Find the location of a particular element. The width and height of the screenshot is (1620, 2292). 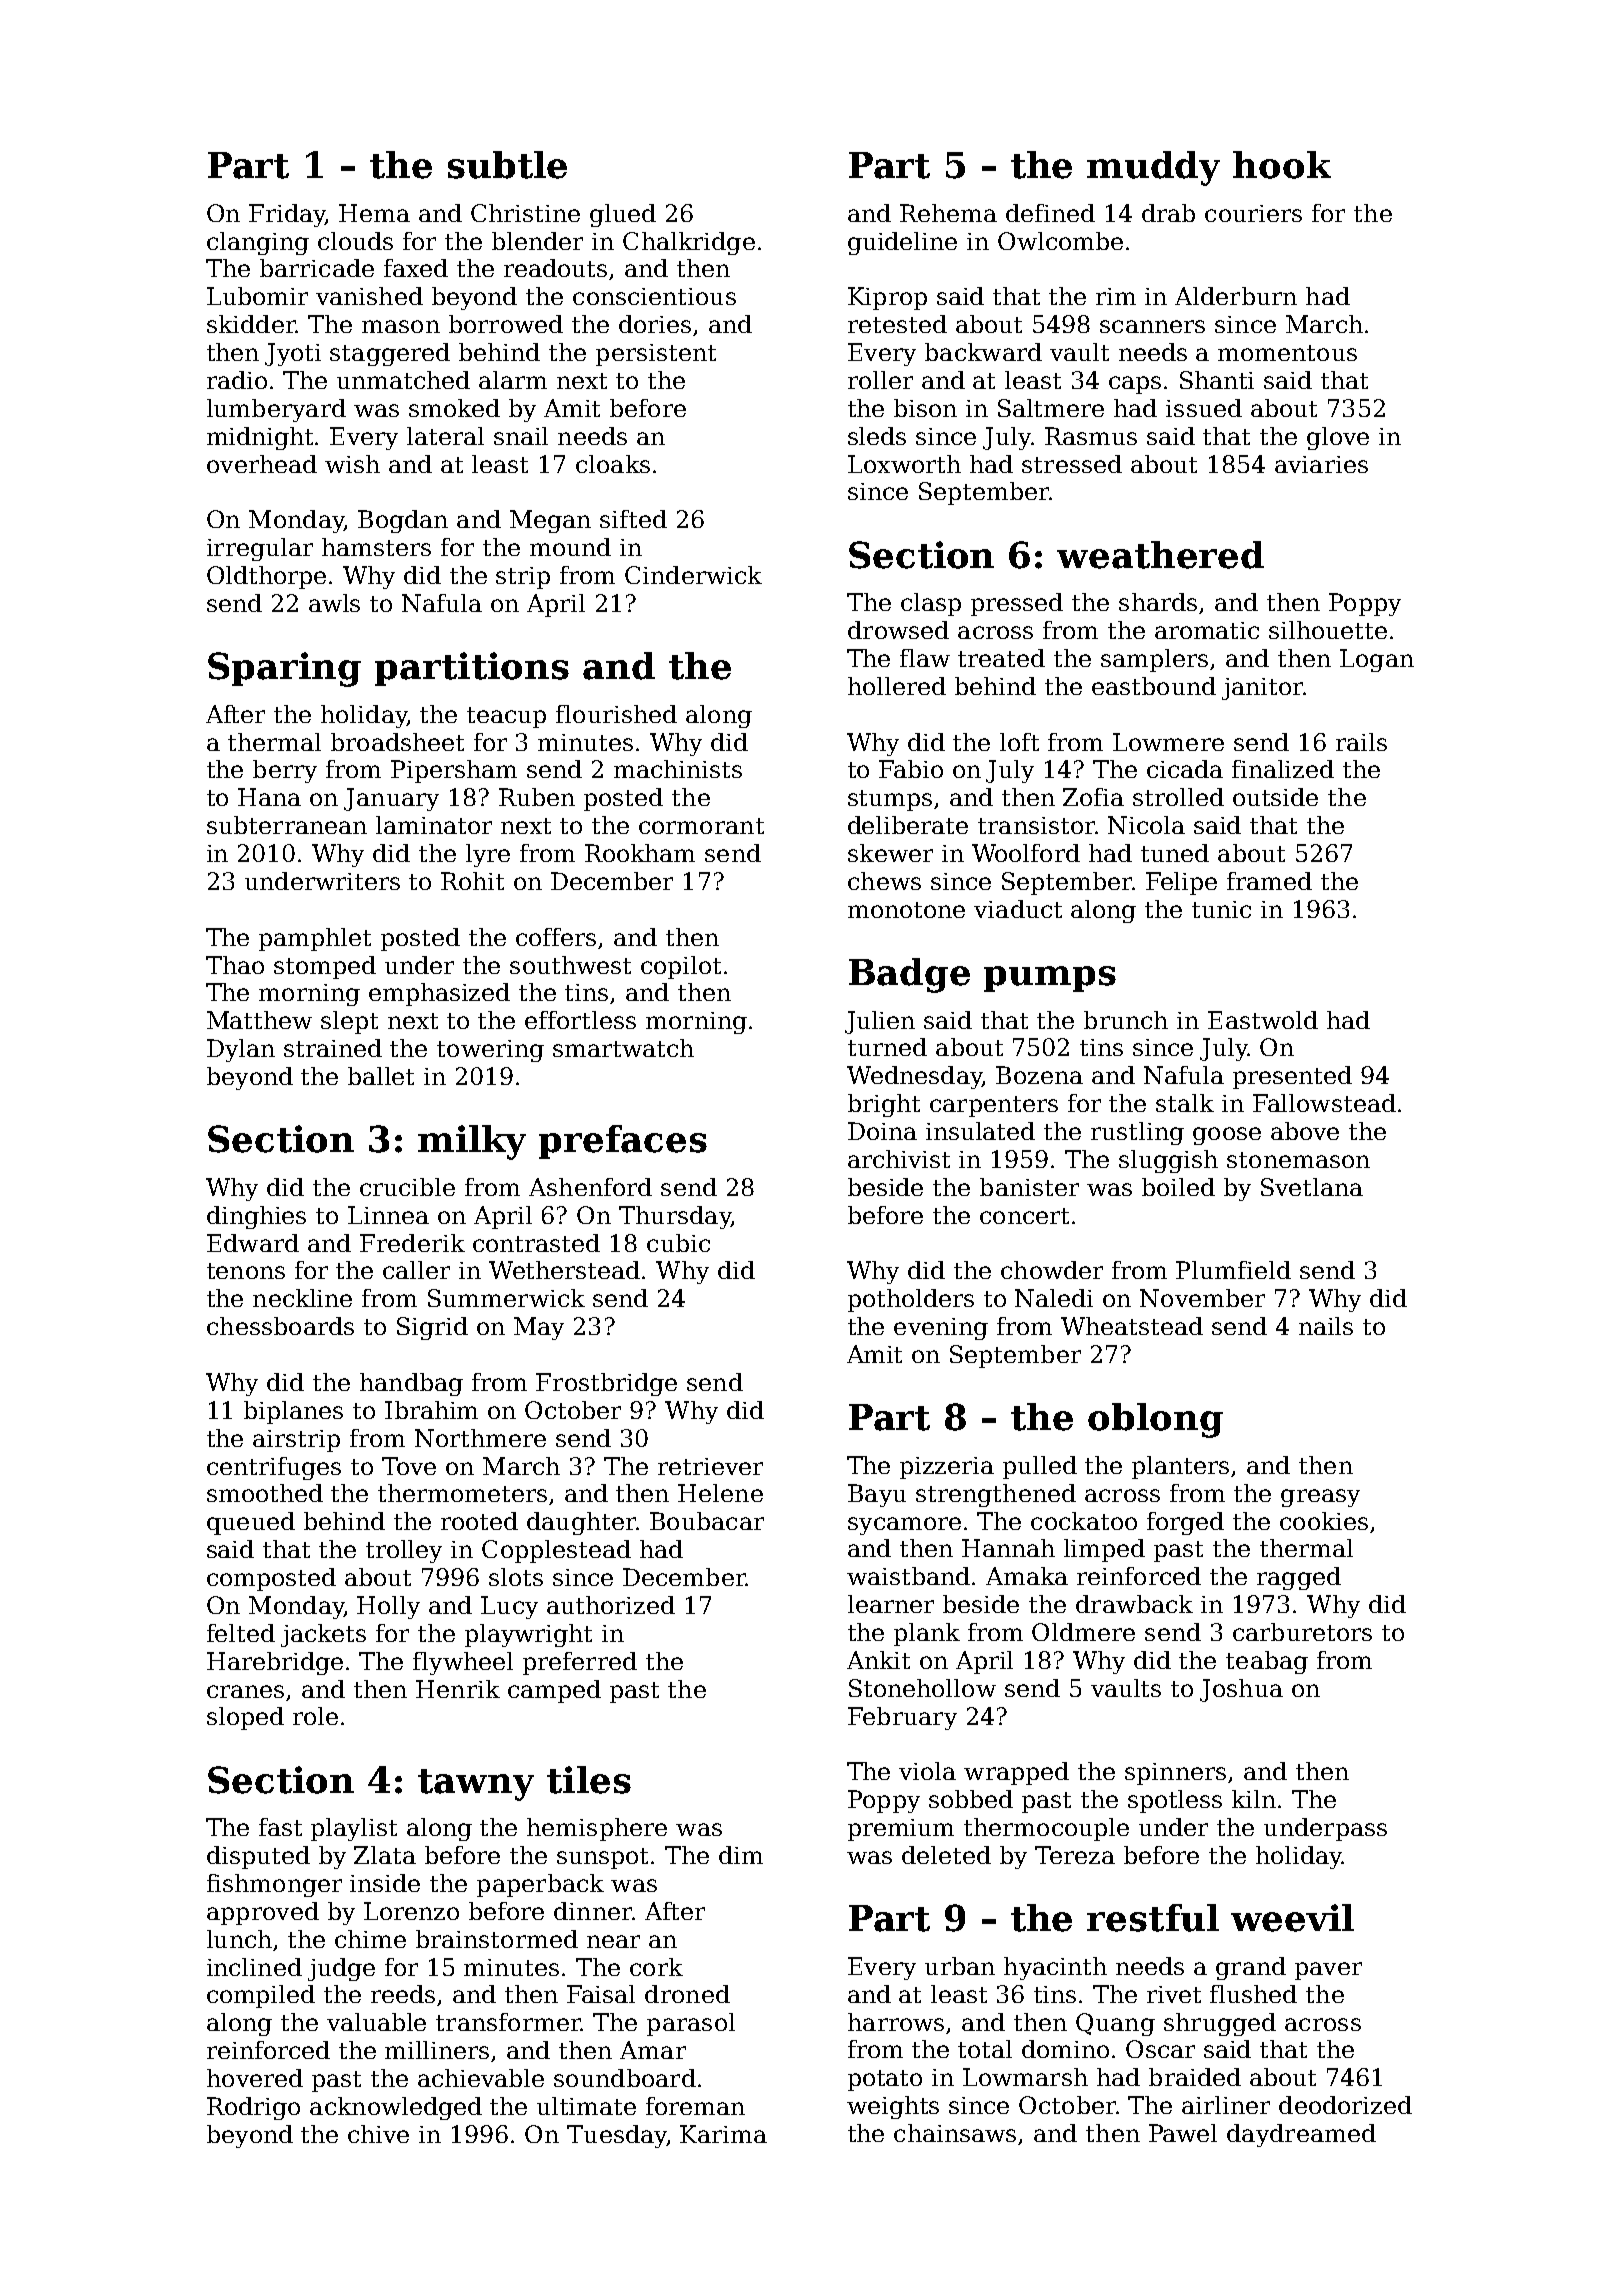

ragged is located at coordinates (1299, 1578).
